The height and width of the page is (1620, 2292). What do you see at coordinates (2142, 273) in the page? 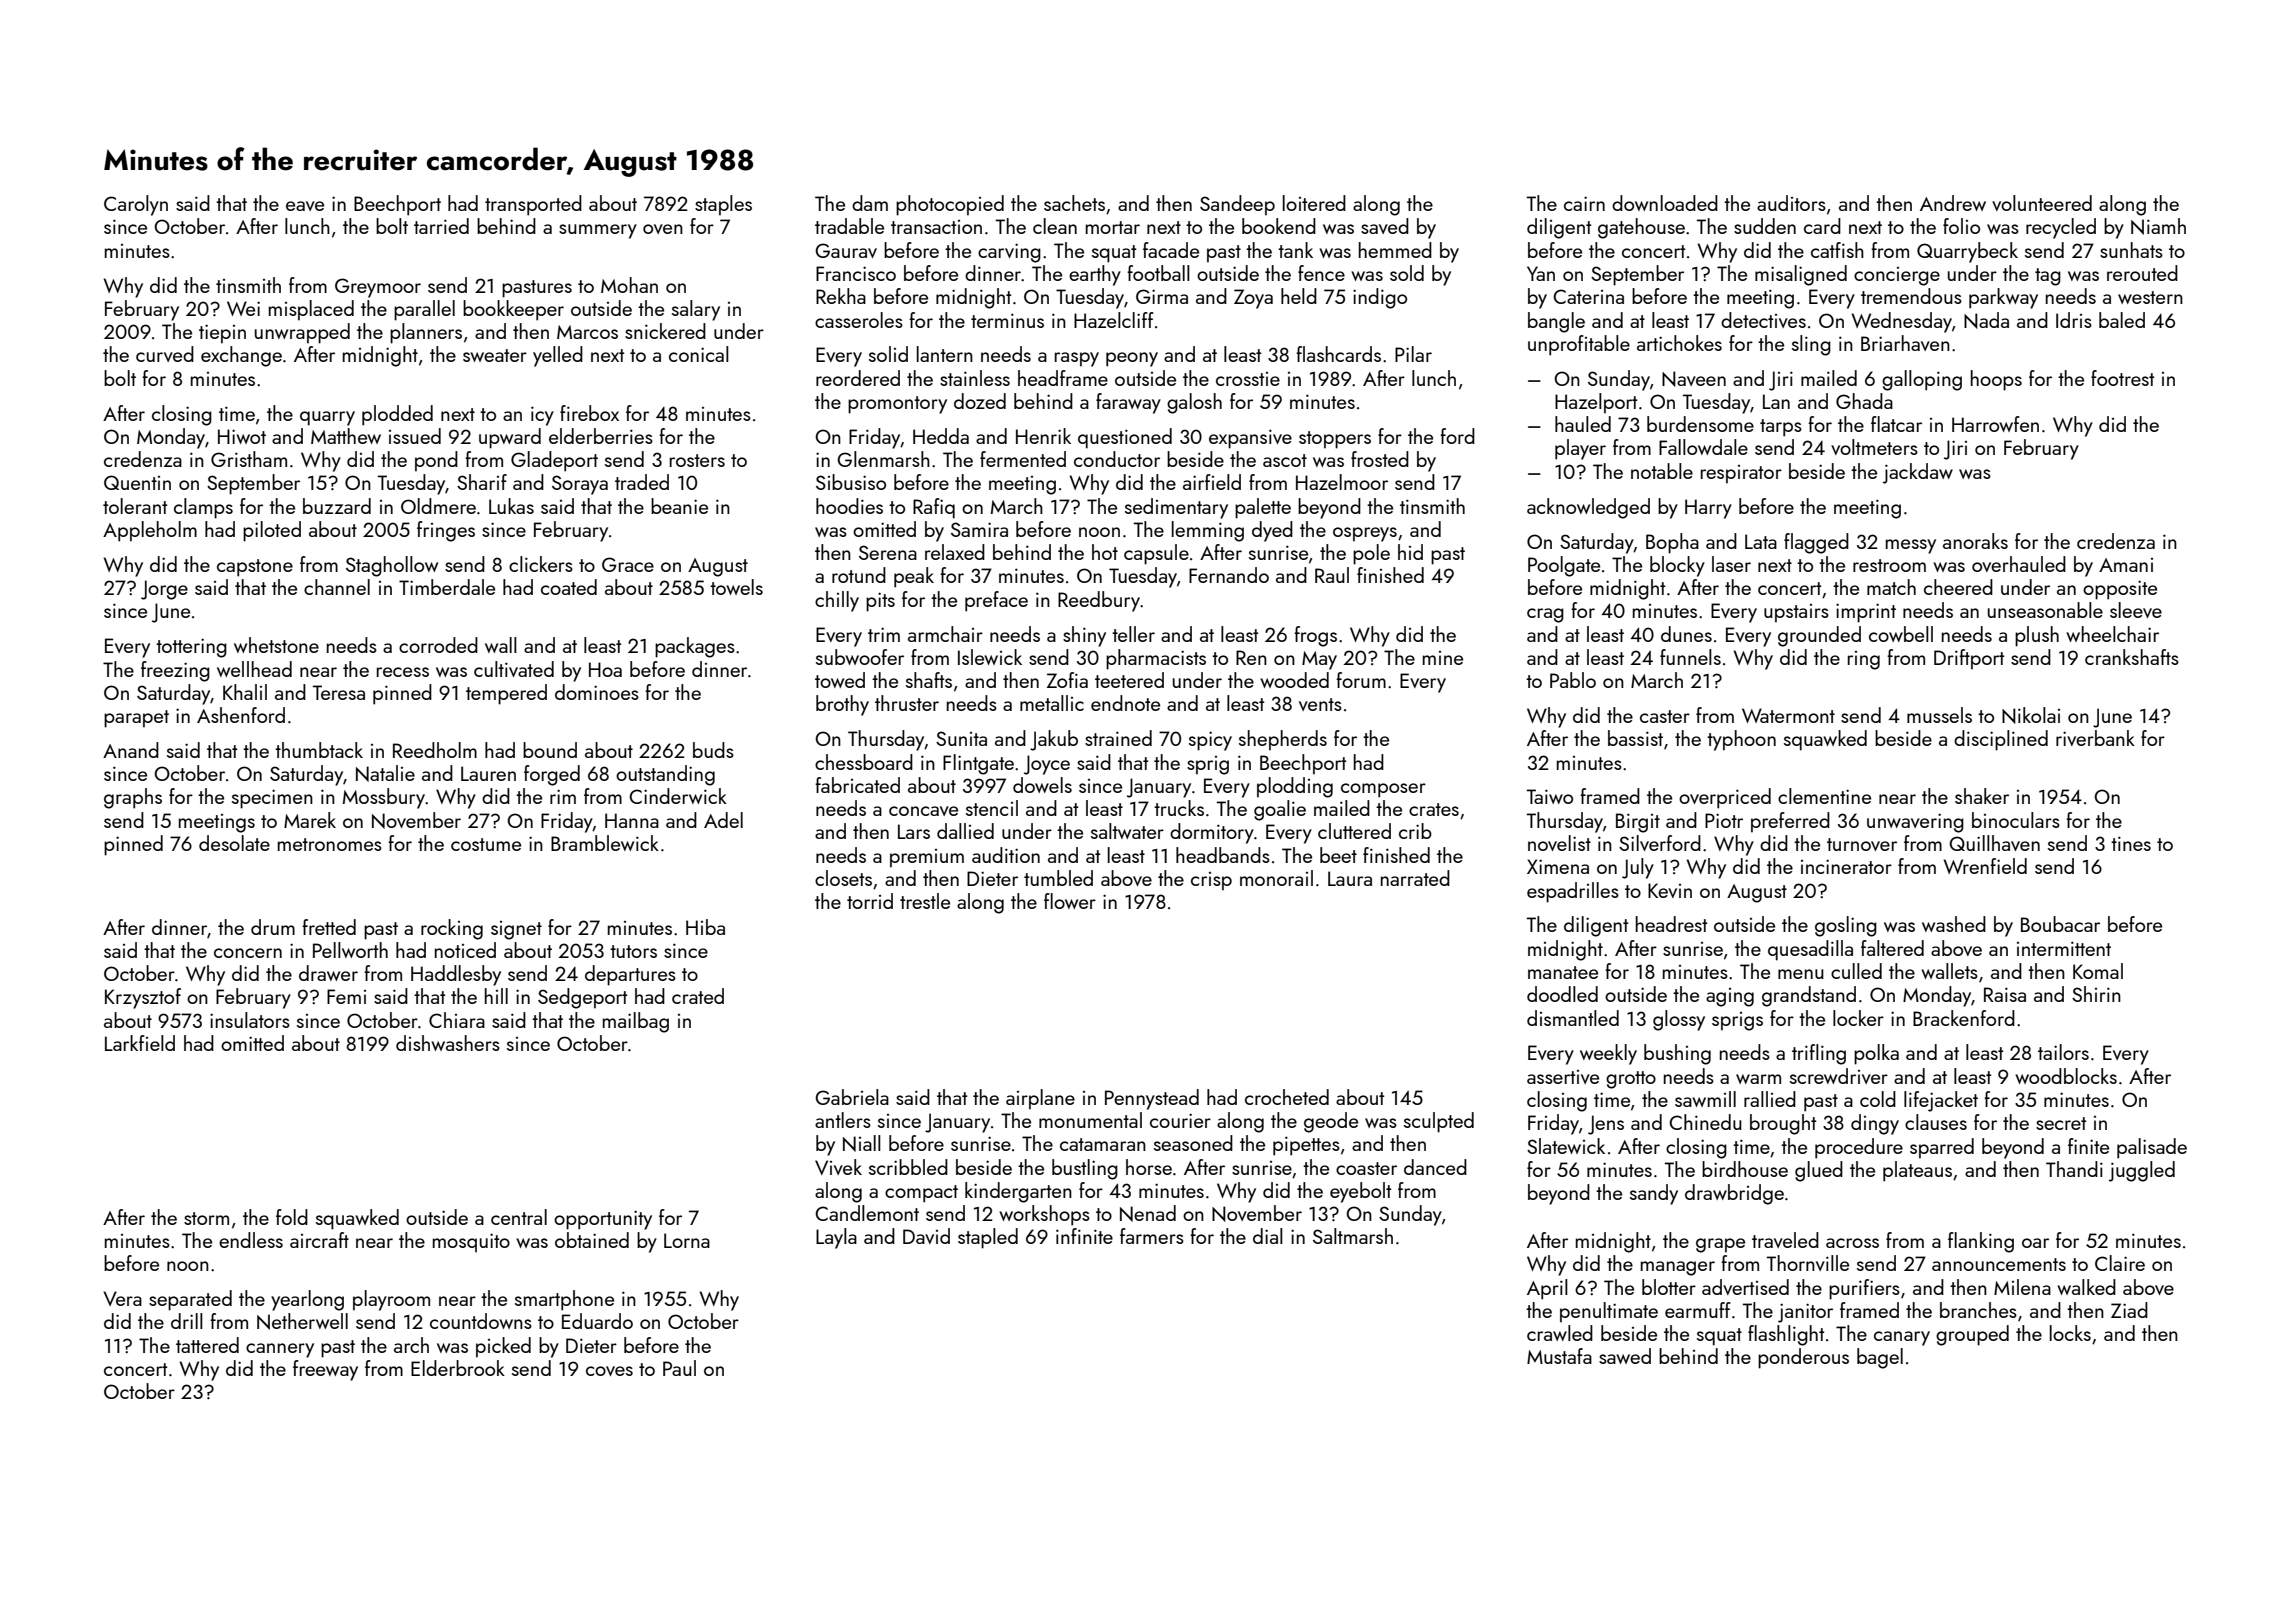
I see `rerouted` at bounding box center [2142, 273].
